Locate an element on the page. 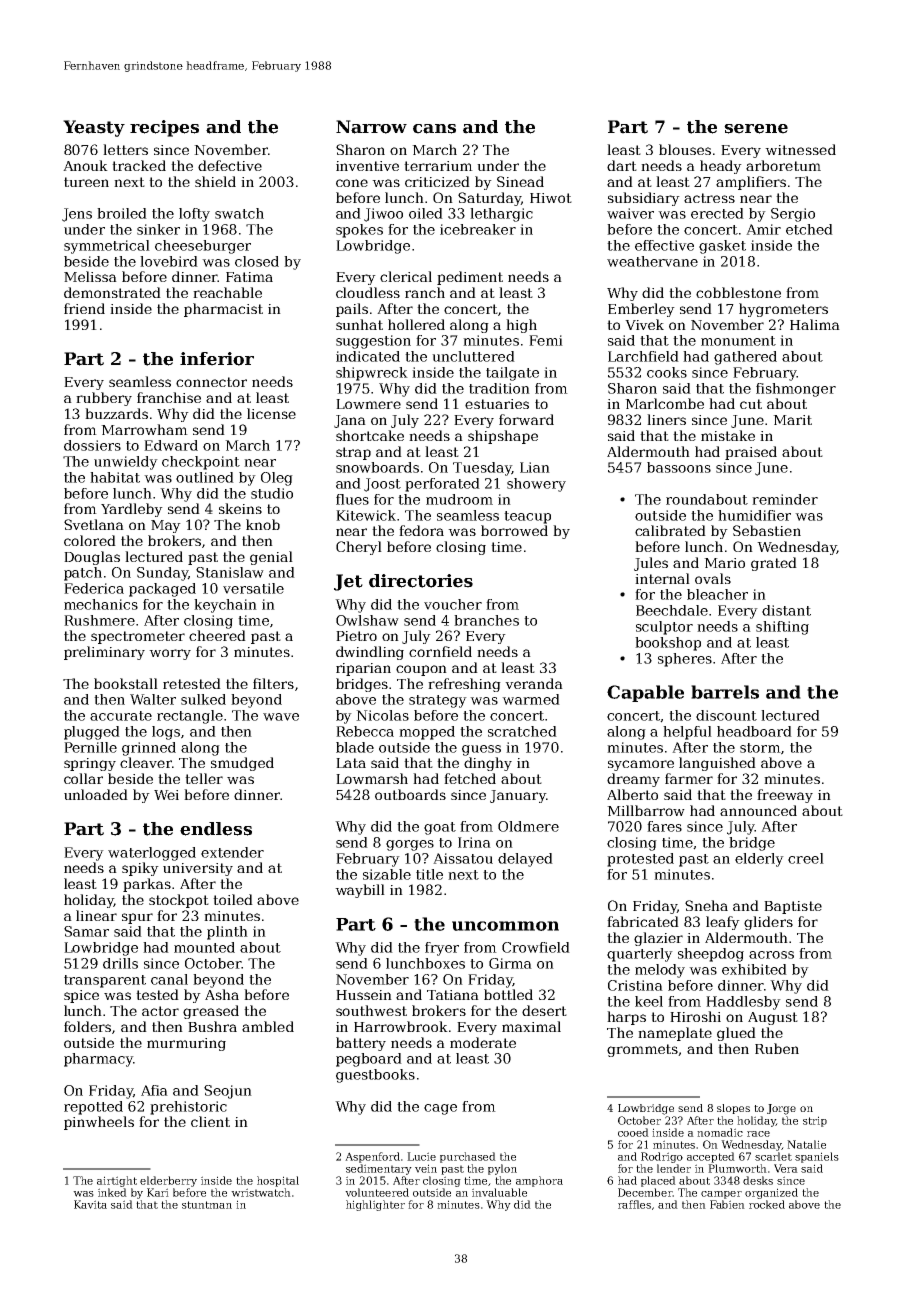 Image resolution: width=908 pixels, height=1316 pixels. coupon is located at coordinates (421, 670).
